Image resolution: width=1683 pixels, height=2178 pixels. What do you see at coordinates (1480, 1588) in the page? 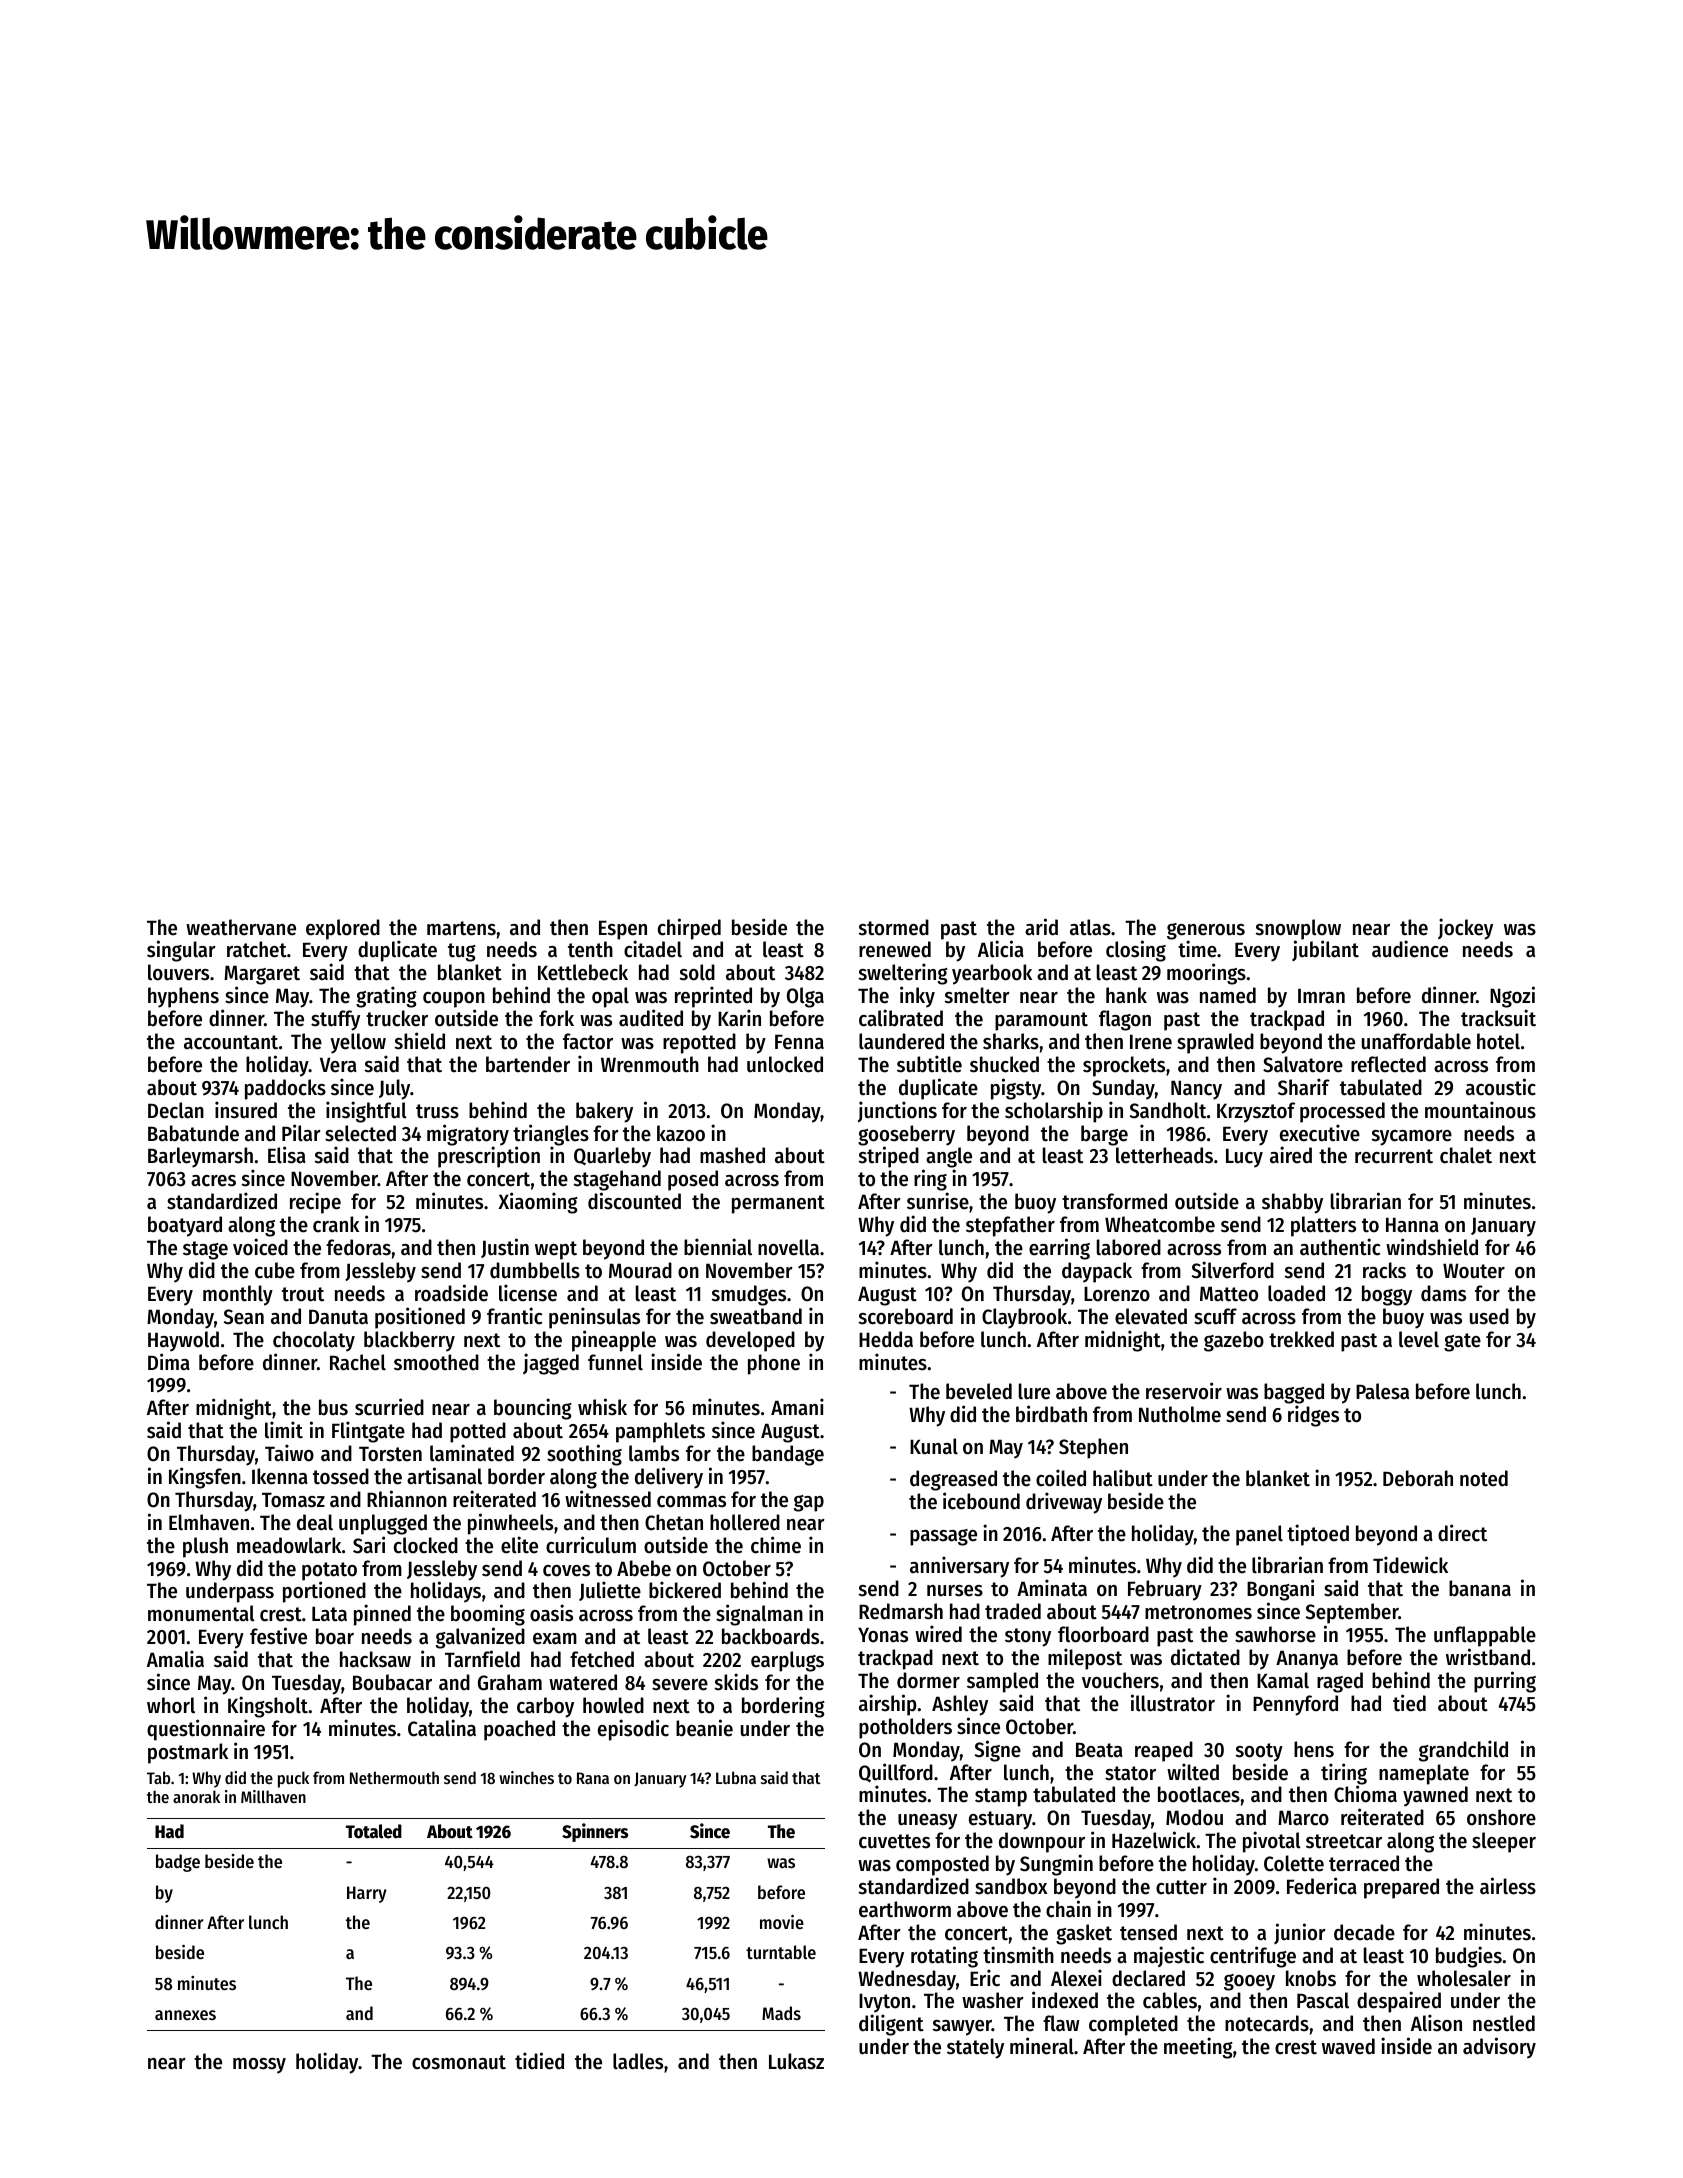
I see `banana` at bounding box center [1480, 1588].
